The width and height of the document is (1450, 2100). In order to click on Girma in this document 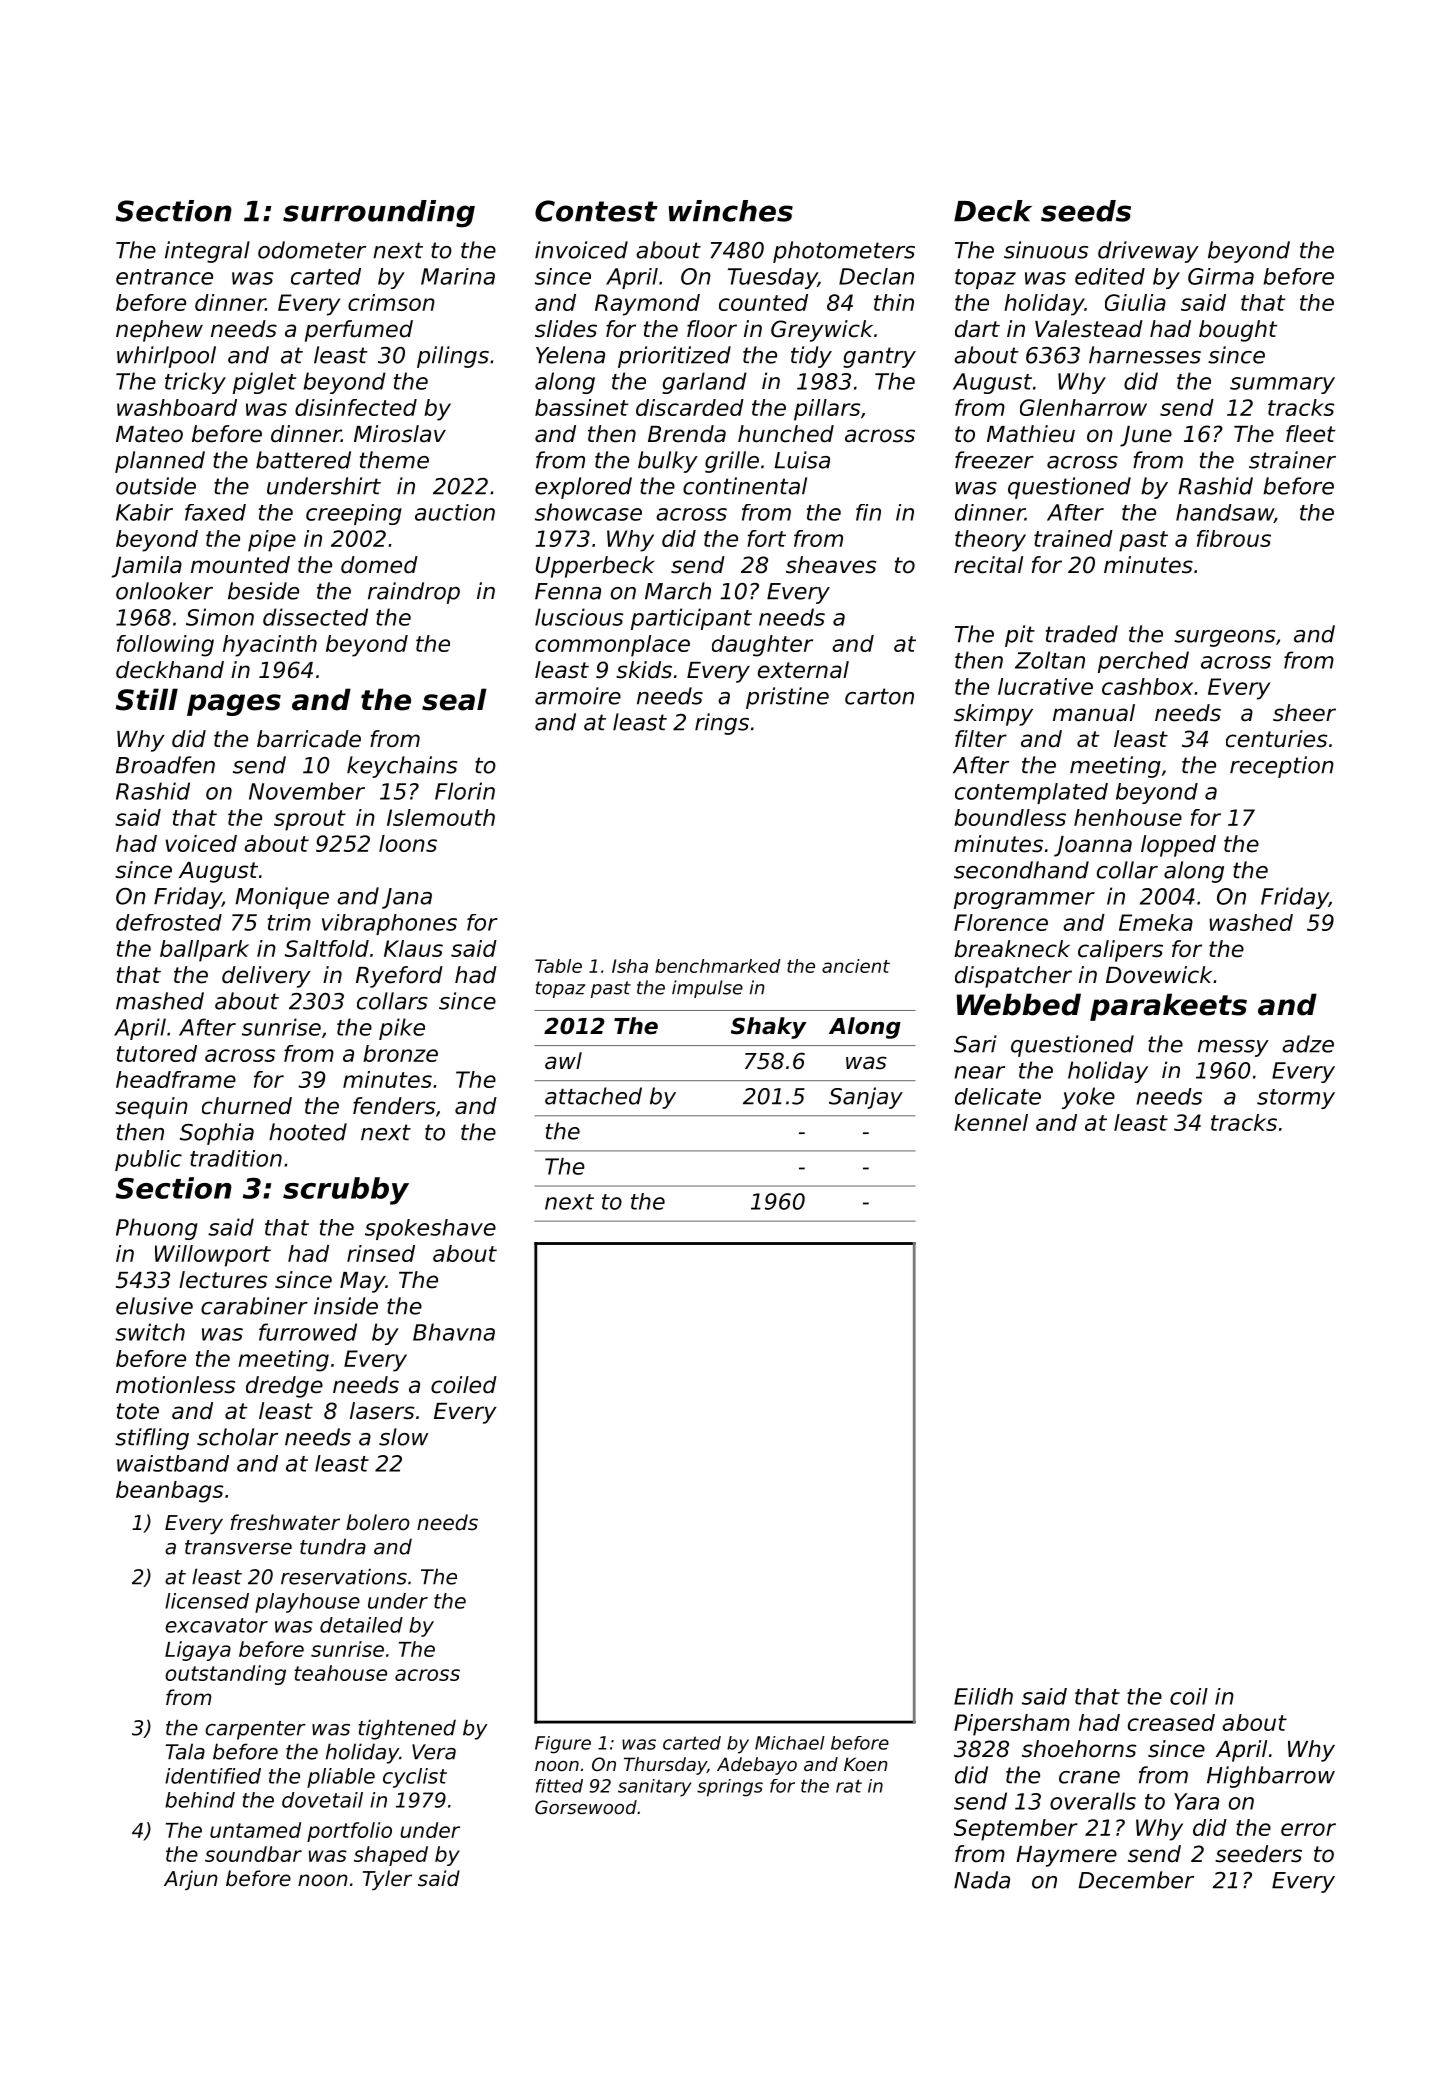, I will do `click(1221, 276)`.
